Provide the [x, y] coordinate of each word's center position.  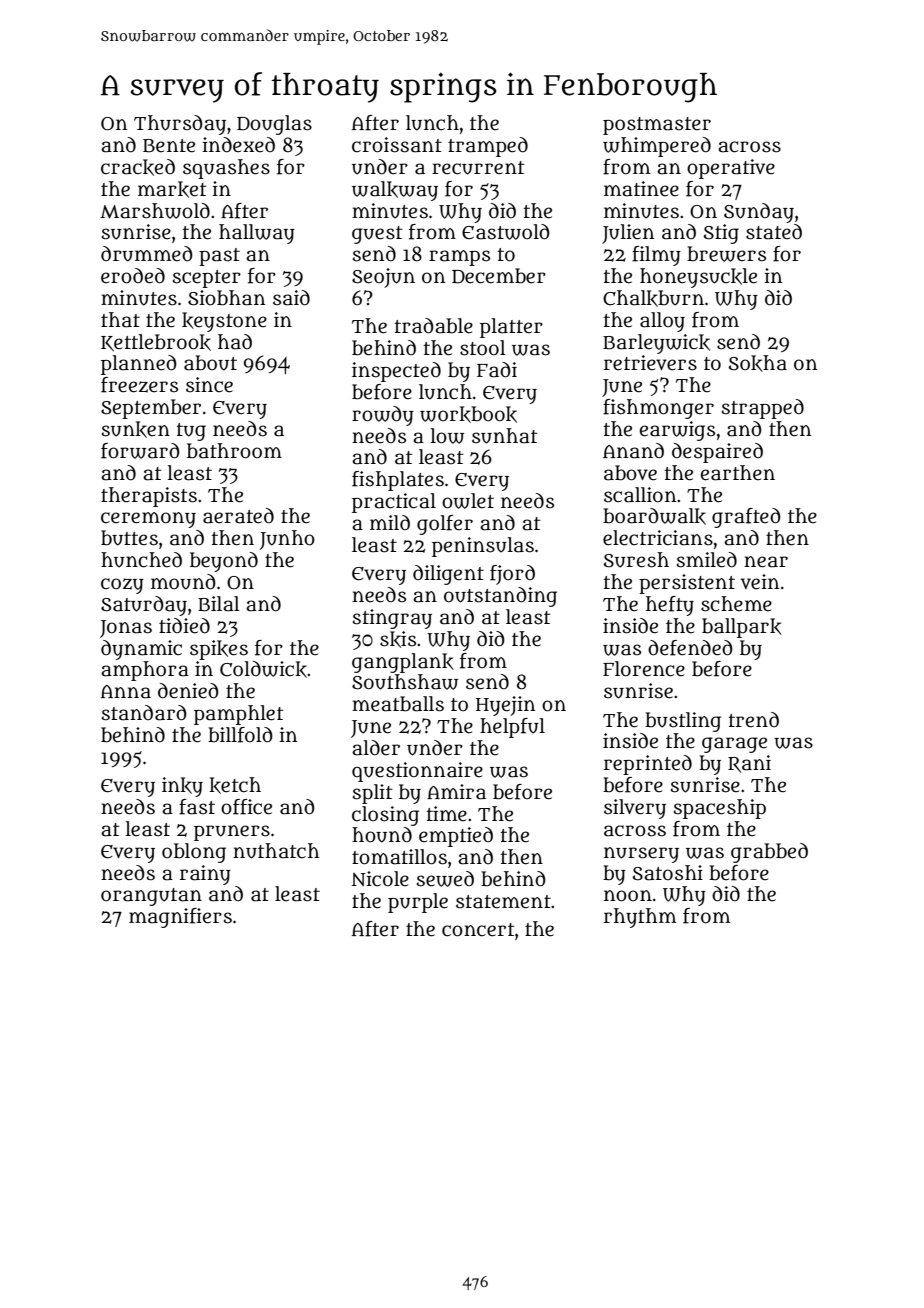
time [446, 814]
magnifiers [180, 918]
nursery [641, 855]
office [246, 807]
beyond [224, 562]
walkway [395, 191]
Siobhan [226, 298]
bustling [683, 722]
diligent [448, 575]
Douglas [274, 125]
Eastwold [506, 232]
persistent [687, 584]
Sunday [759, 213]
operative [731, 169]
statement [503, 902]
